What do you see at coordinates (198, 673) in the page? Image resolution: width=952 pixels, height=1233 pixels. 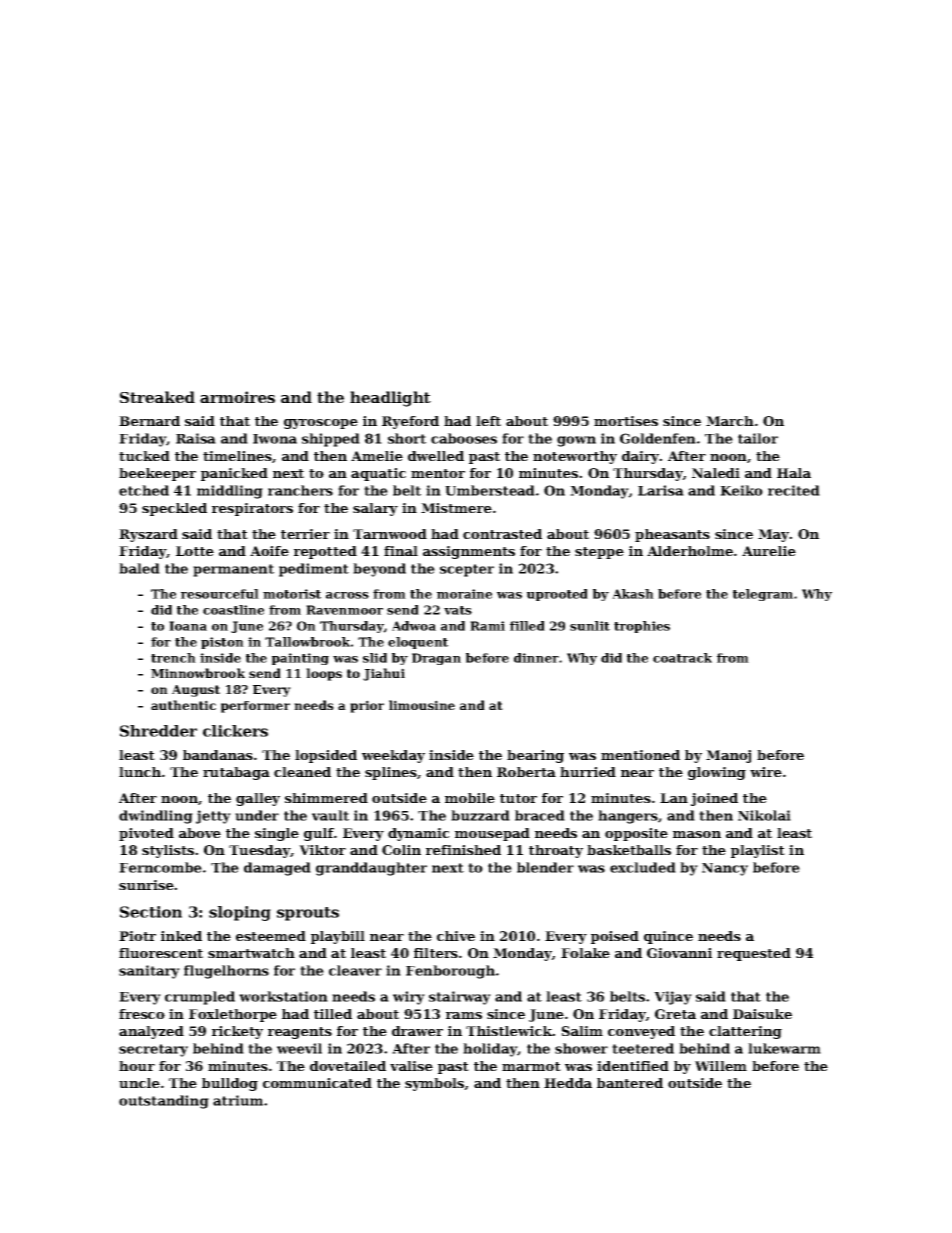 I see `Minnowbrook` at bounding box center [198, 673].
